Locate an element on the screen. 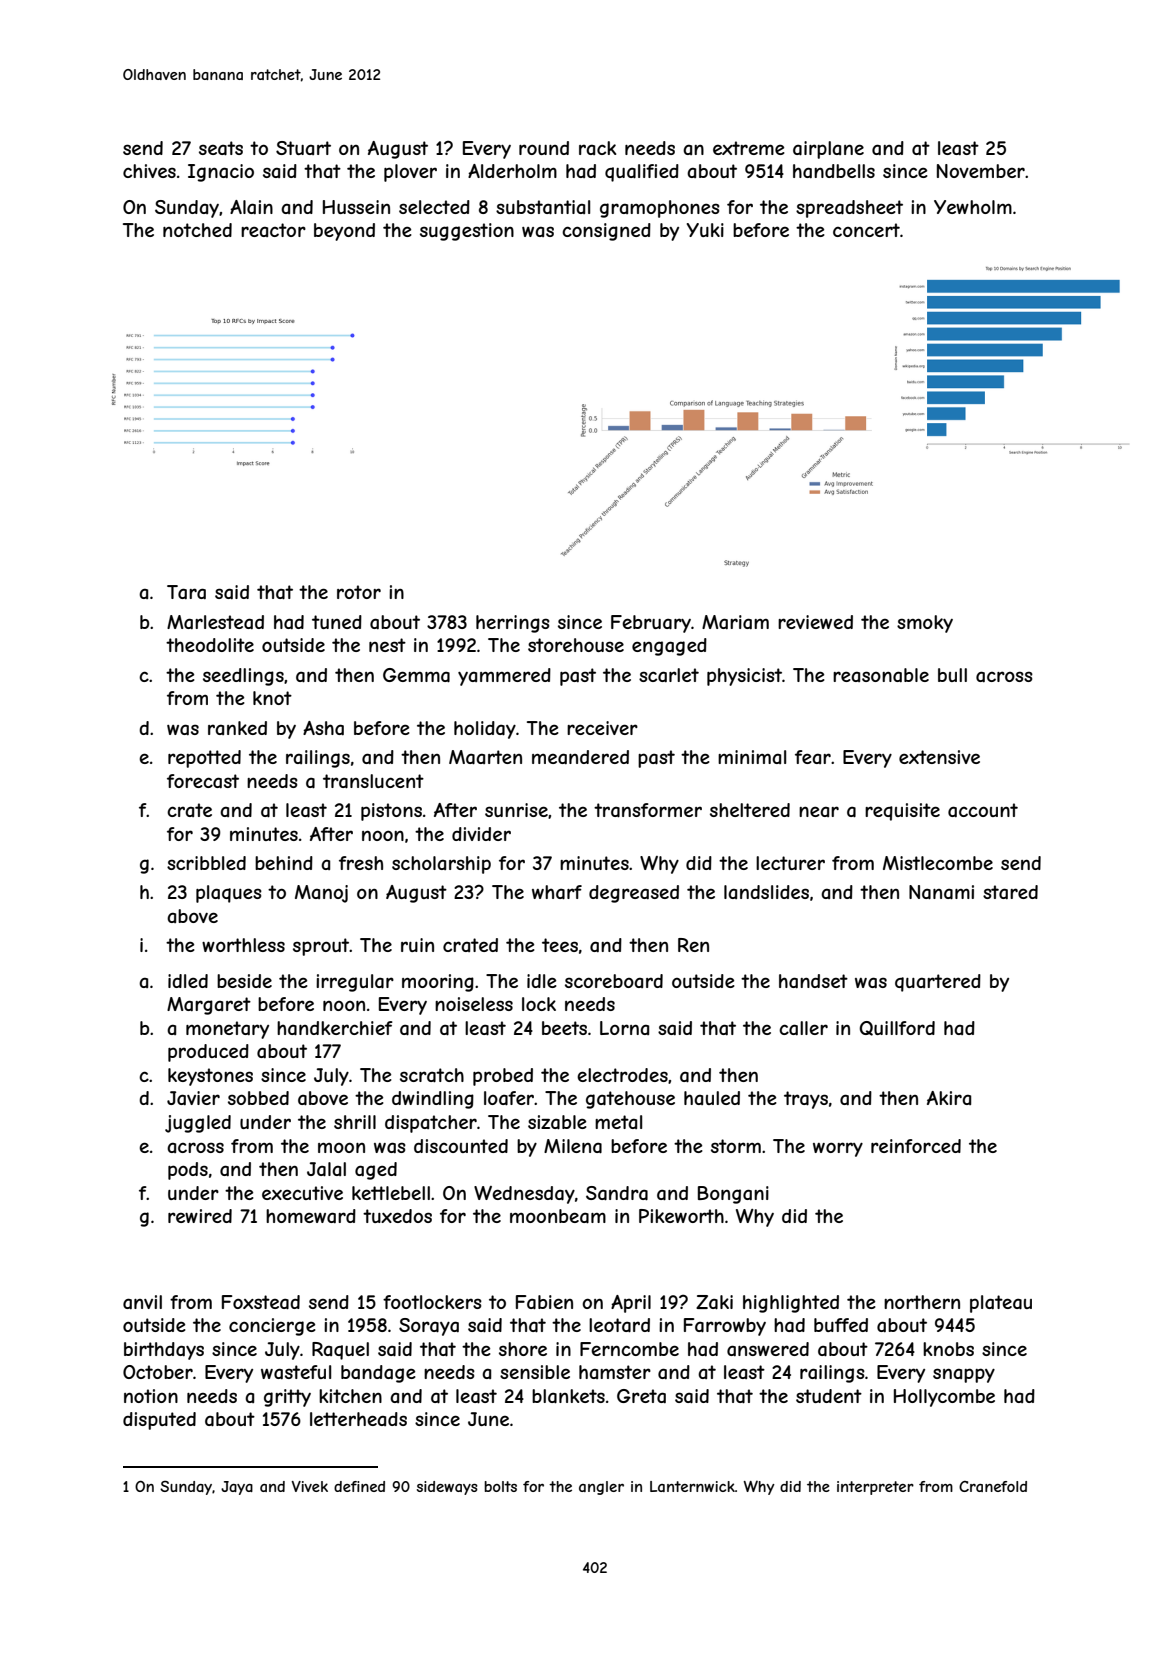 The height and width of the screenshot is (1654, 1165). extreme is located at coordinates (749, 148).
